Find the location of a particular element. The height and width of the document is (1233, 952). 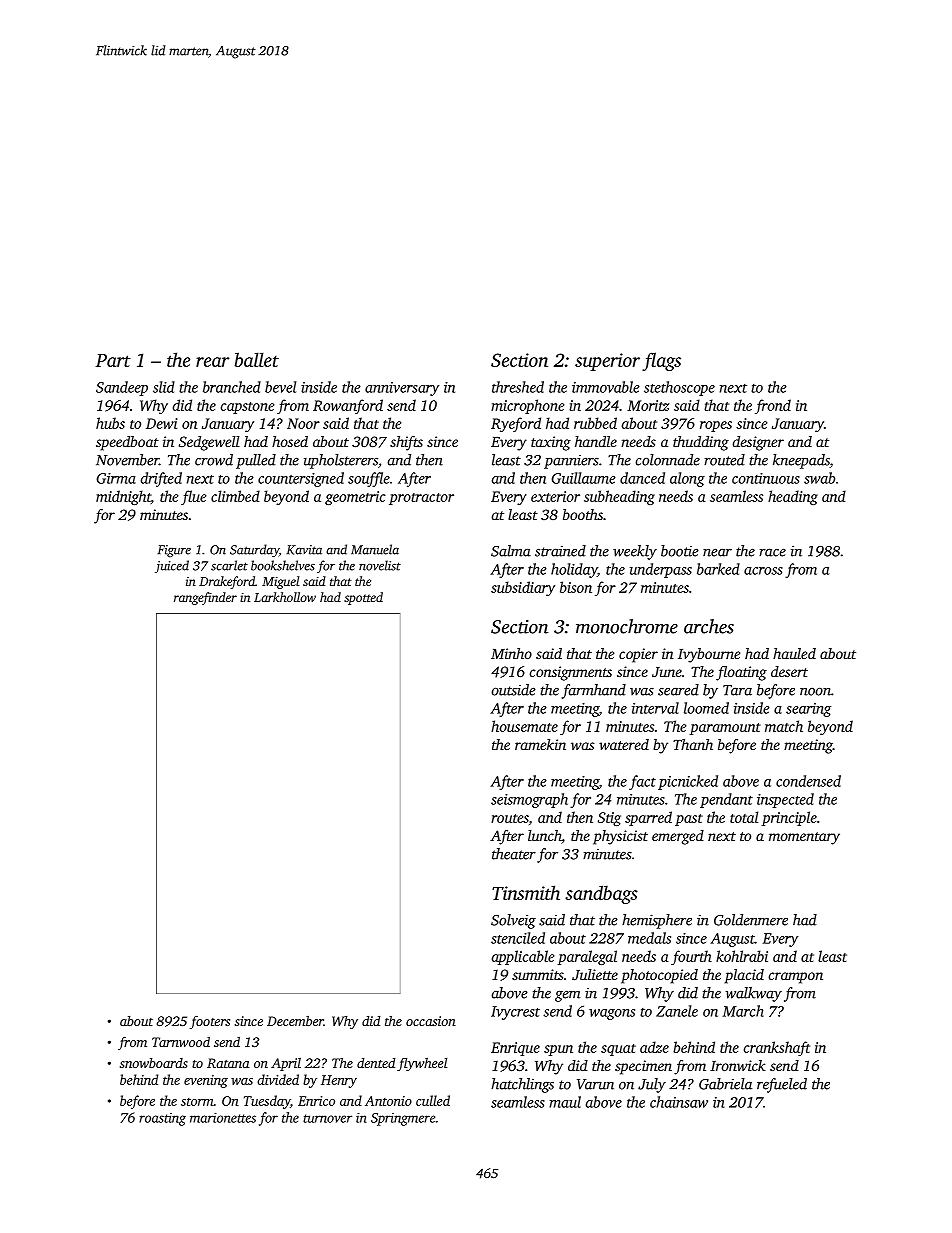

seismograph is located at coordinates (529, 800).
